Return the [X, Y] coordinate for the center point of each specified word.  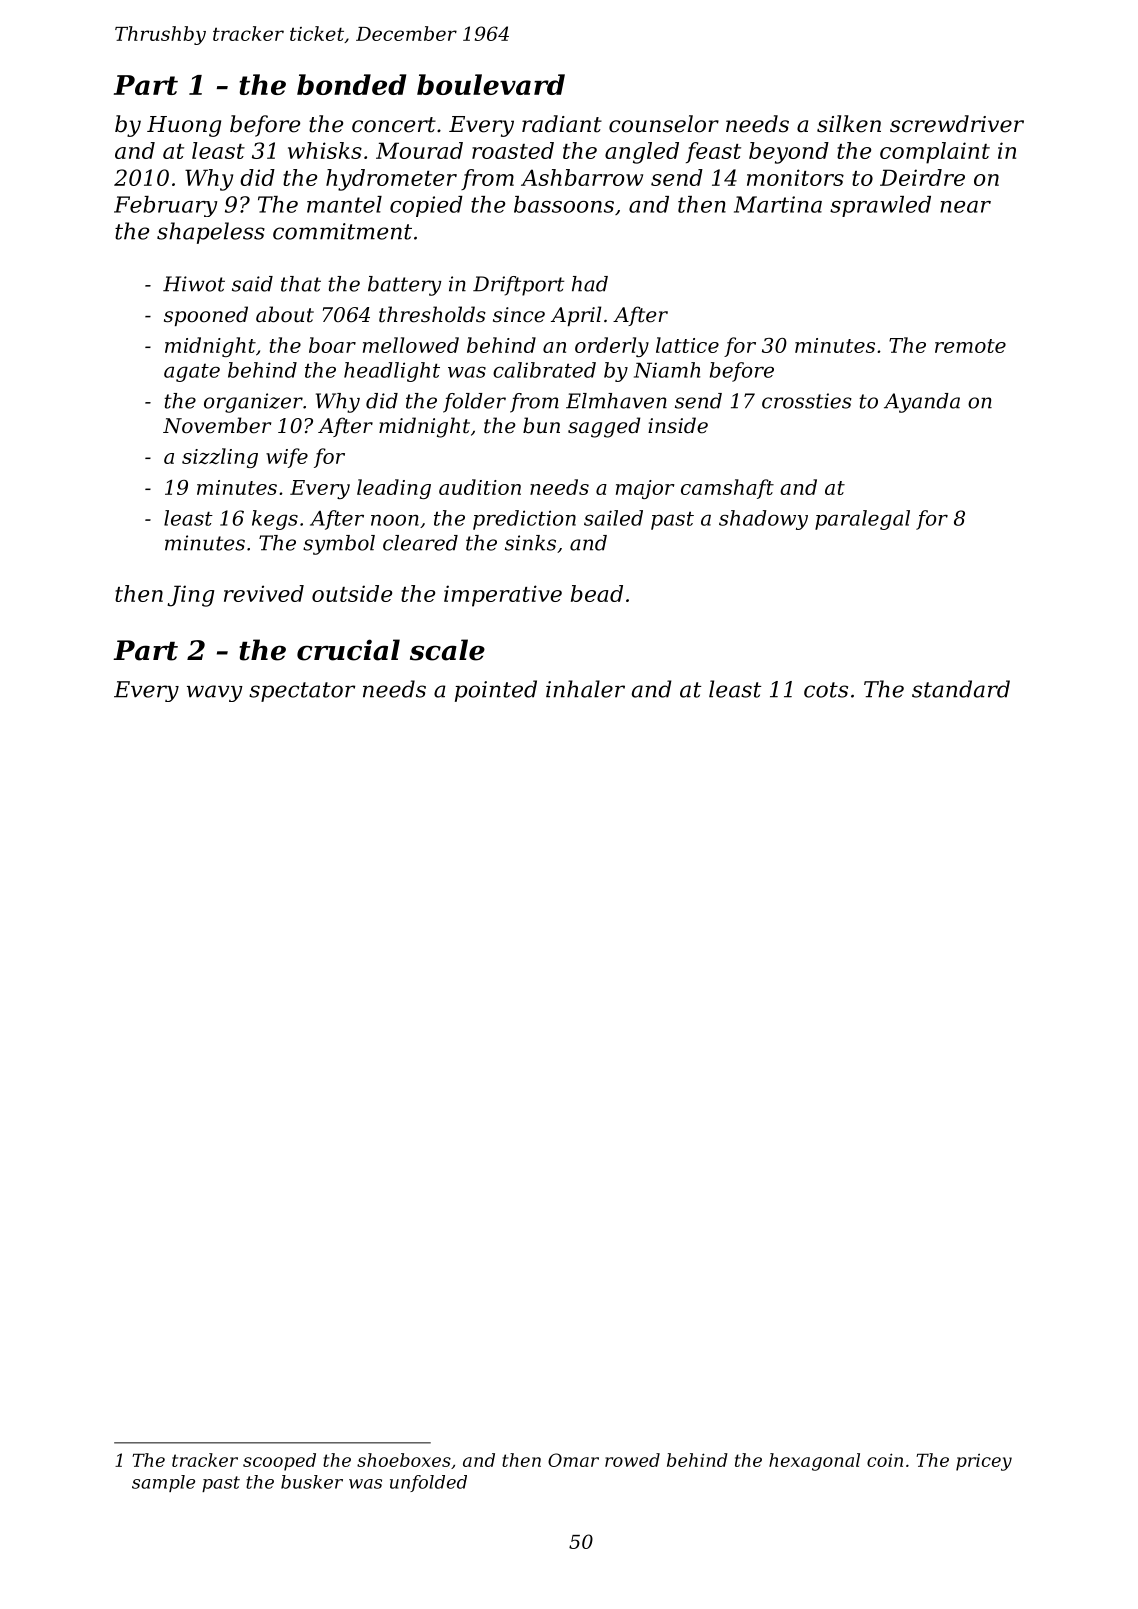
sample [163, 1483]
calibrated [544, 370]
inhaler [585, 689]
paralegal [862, 520]
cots [826, 690]
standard [961, 689]
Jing [190, 596]
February [166, 206]
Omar [573, 1460]
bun [541, 425]
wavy [215, 693]
